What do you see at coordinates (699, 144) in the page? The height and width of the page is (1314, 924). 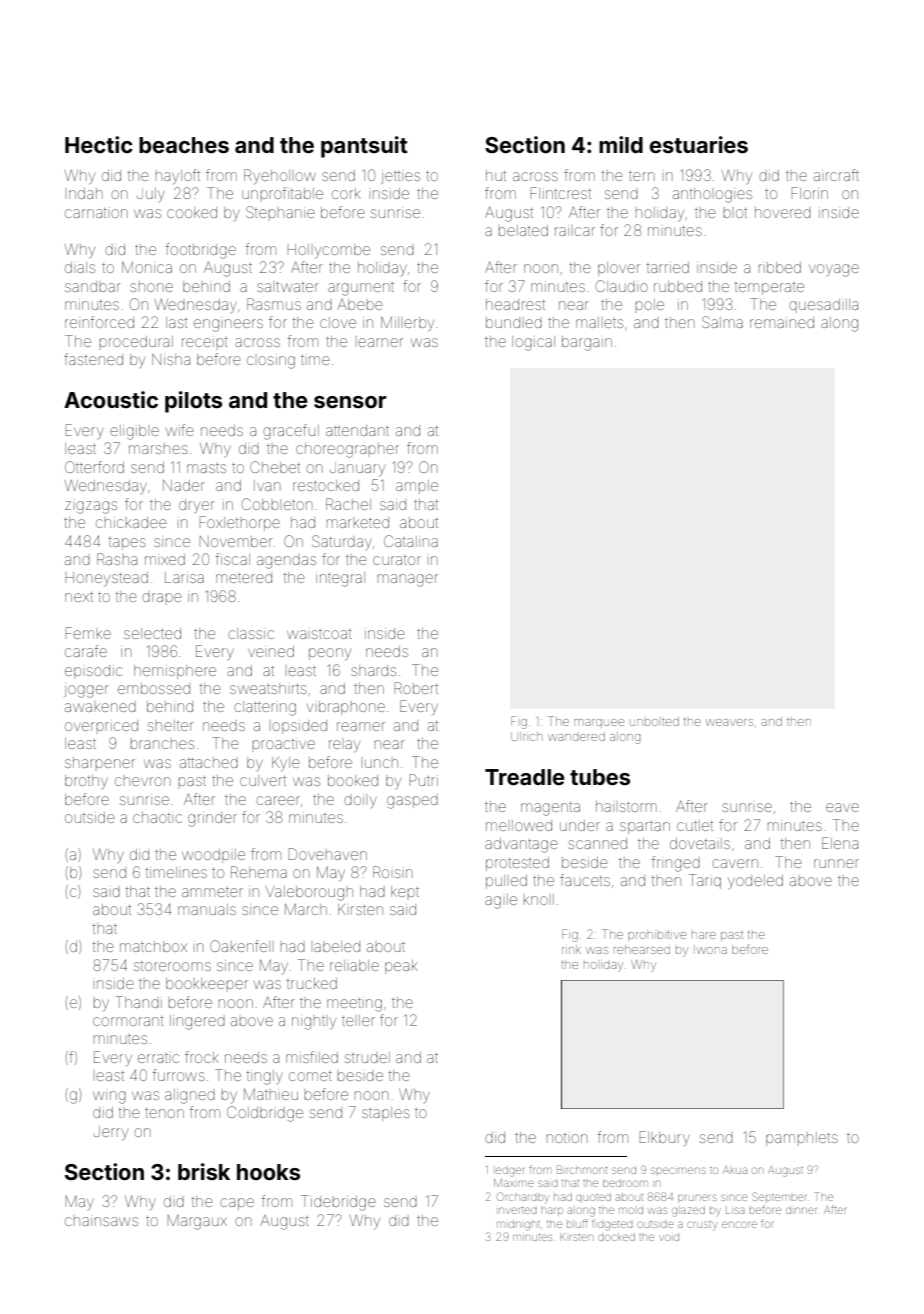 I see `estuaries` at bounding box center [699, 144].
